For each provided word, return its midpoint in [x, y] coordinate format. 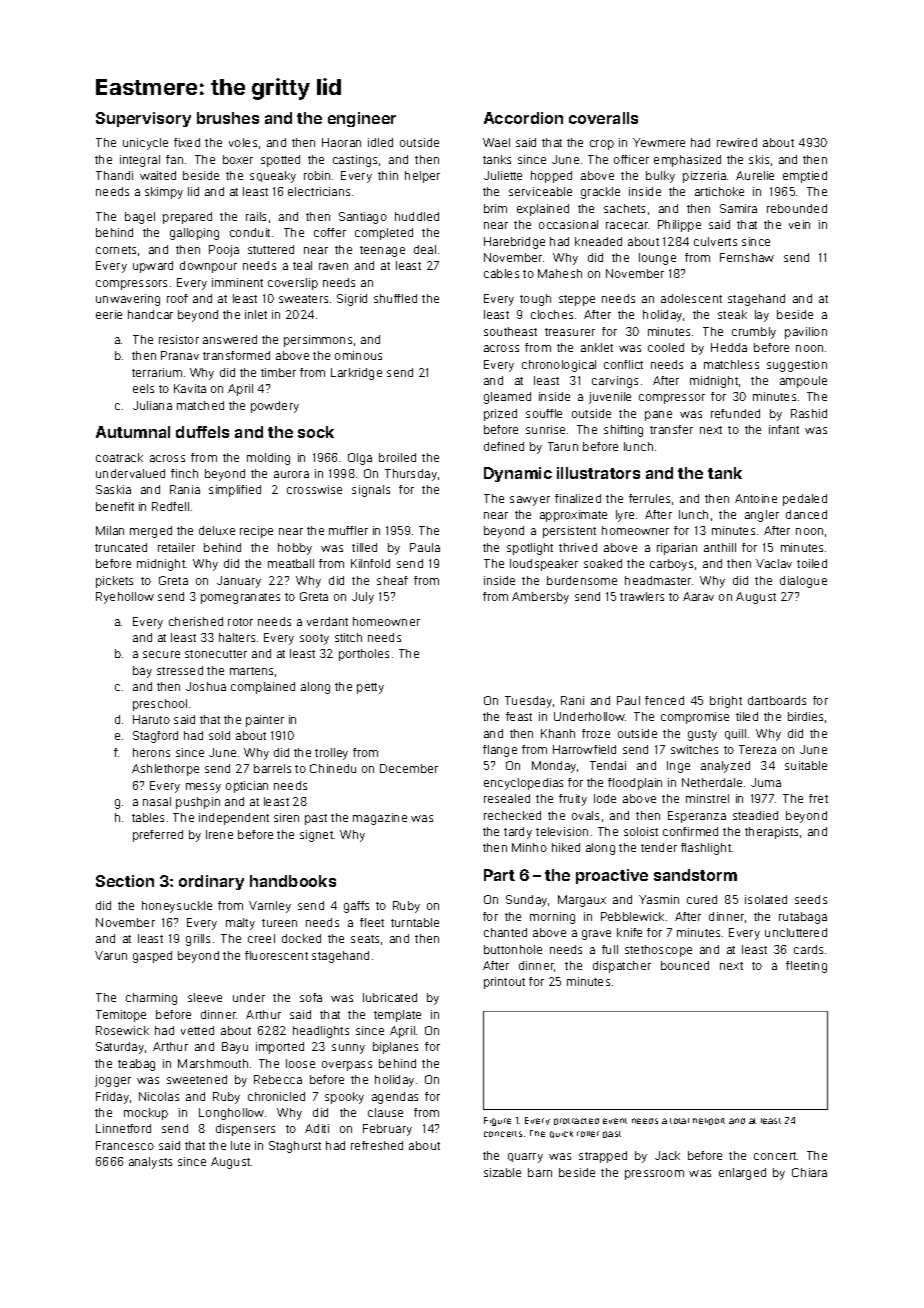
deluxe [217, 530]
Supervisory [143, 119]
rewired [737, 142]
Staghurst [295, 1147]
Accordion [523, 118]
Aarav [698, 596]
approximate [573, 516]
